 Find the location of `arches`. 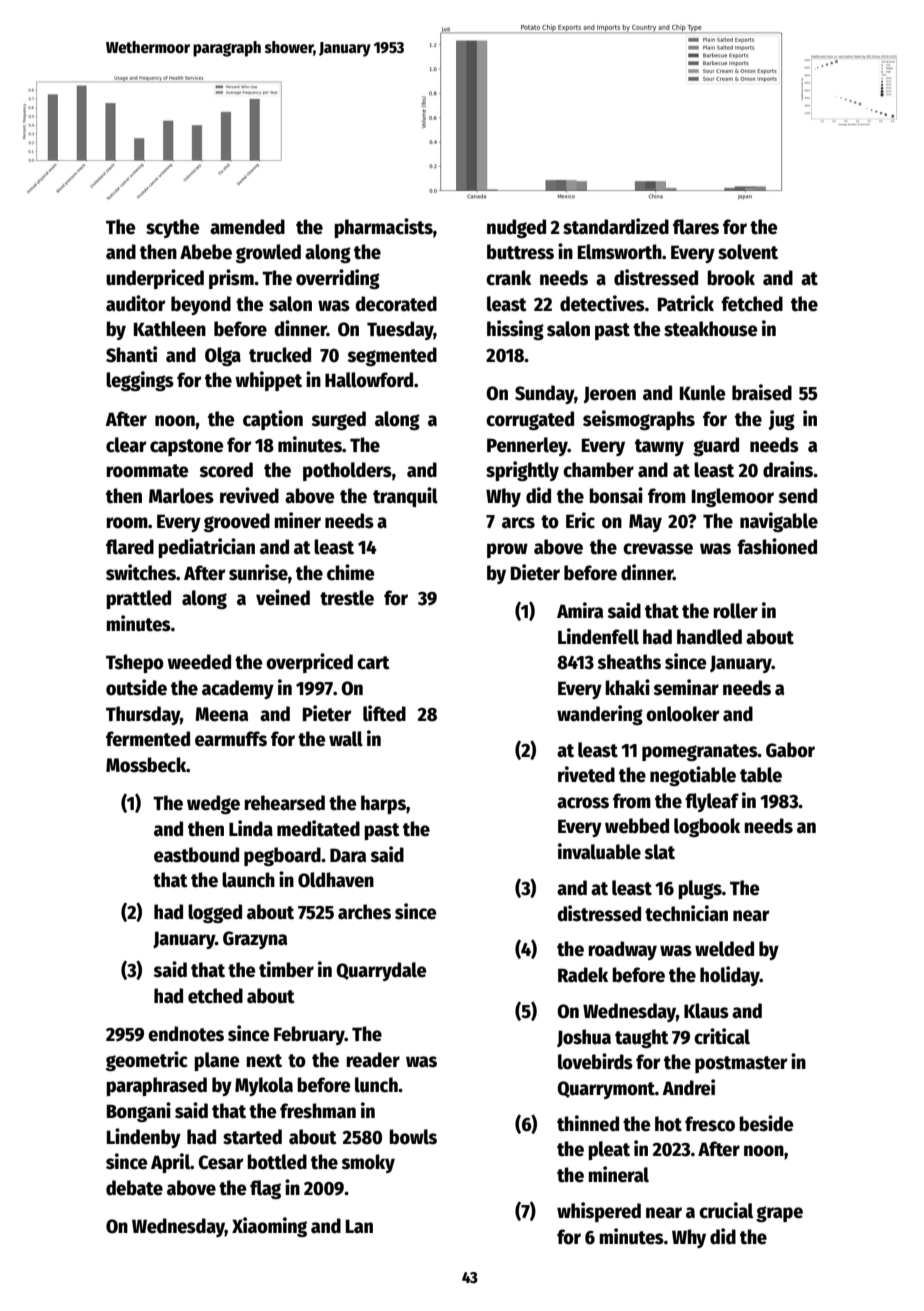

arches is located at coordinates (364, 912).
